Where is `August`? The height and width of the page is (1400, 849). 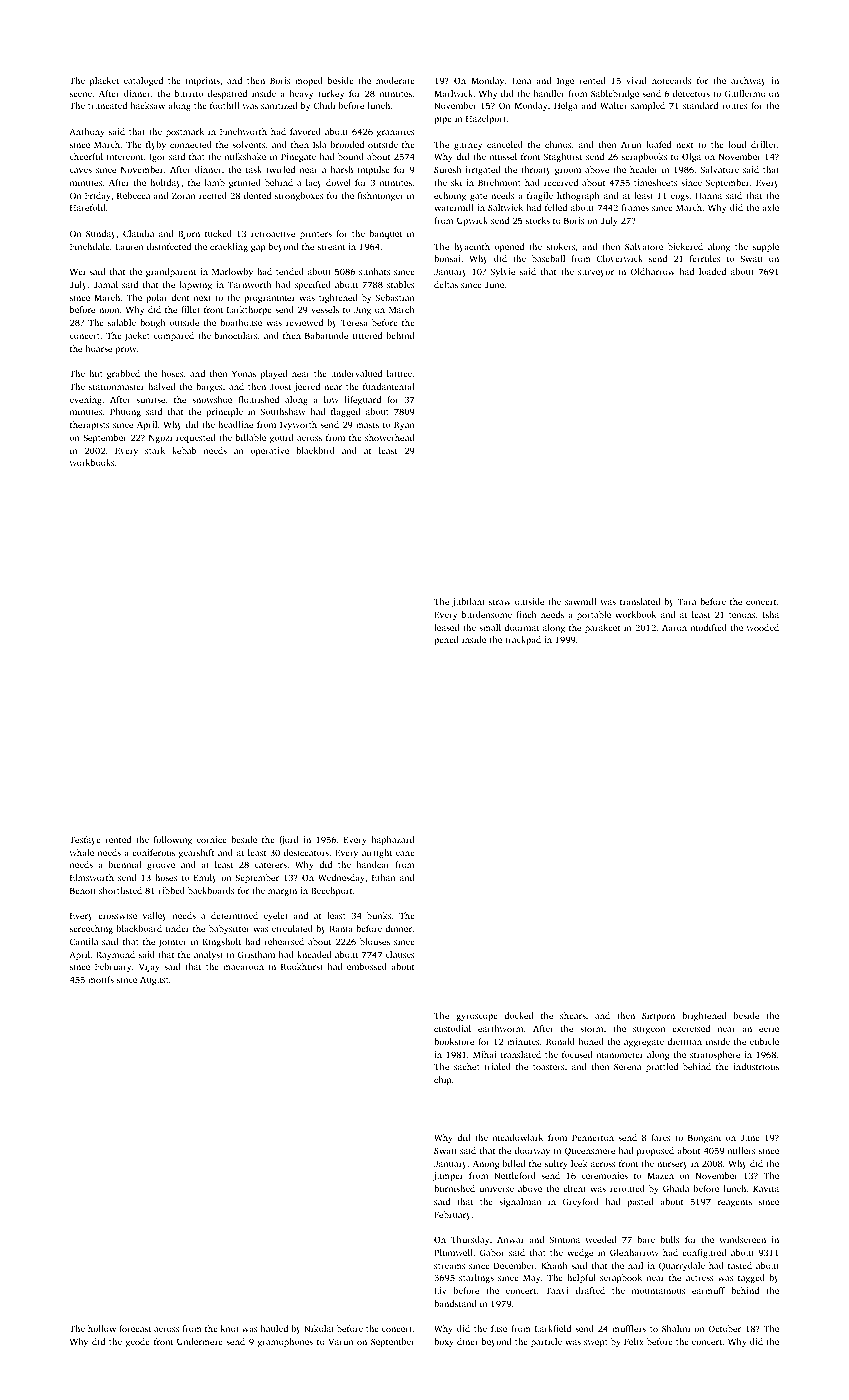
August is located at coordinates (154, 981).
